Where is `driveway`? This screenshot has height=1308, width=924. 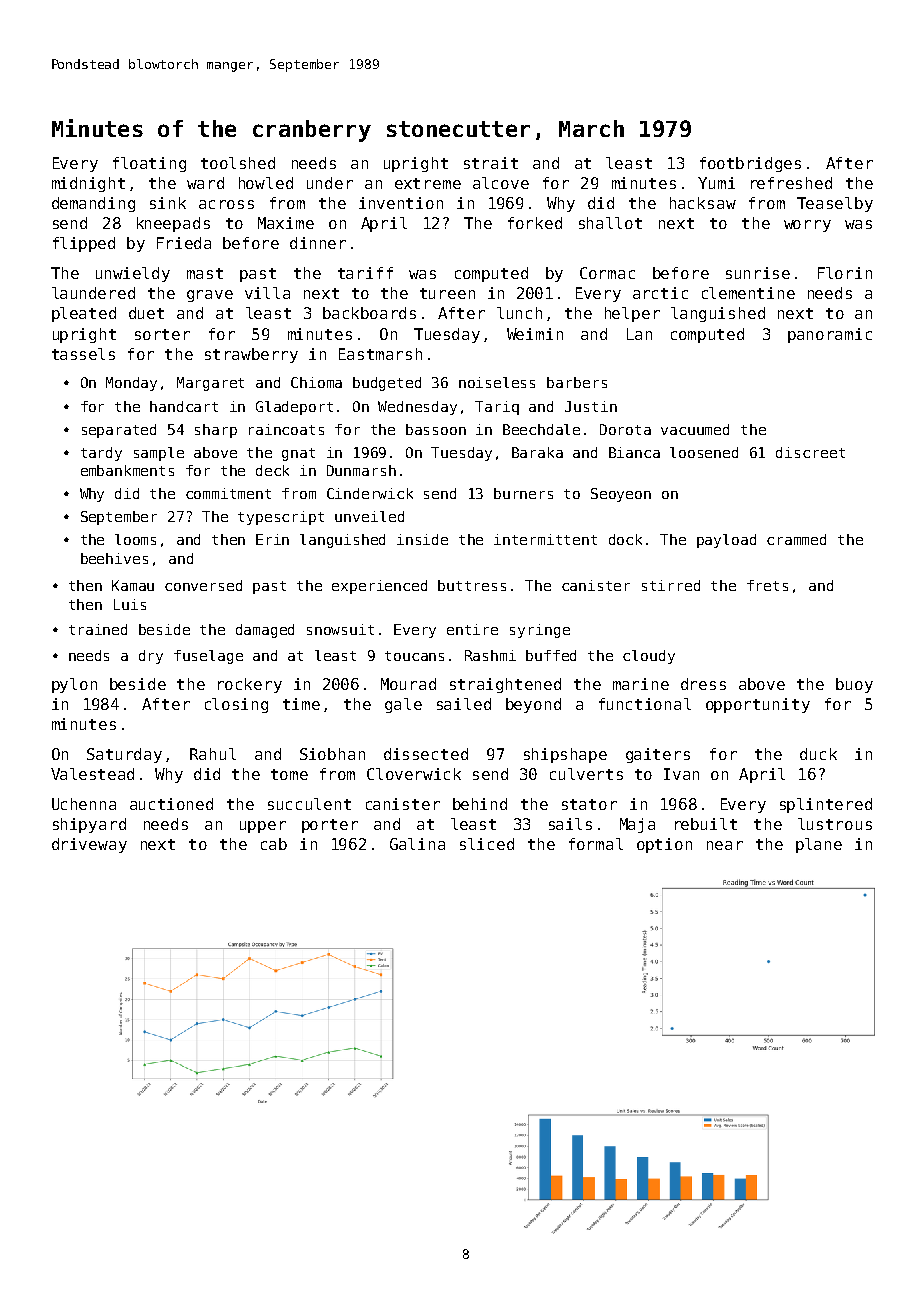 driveway is located at coordinates (89, 845).
